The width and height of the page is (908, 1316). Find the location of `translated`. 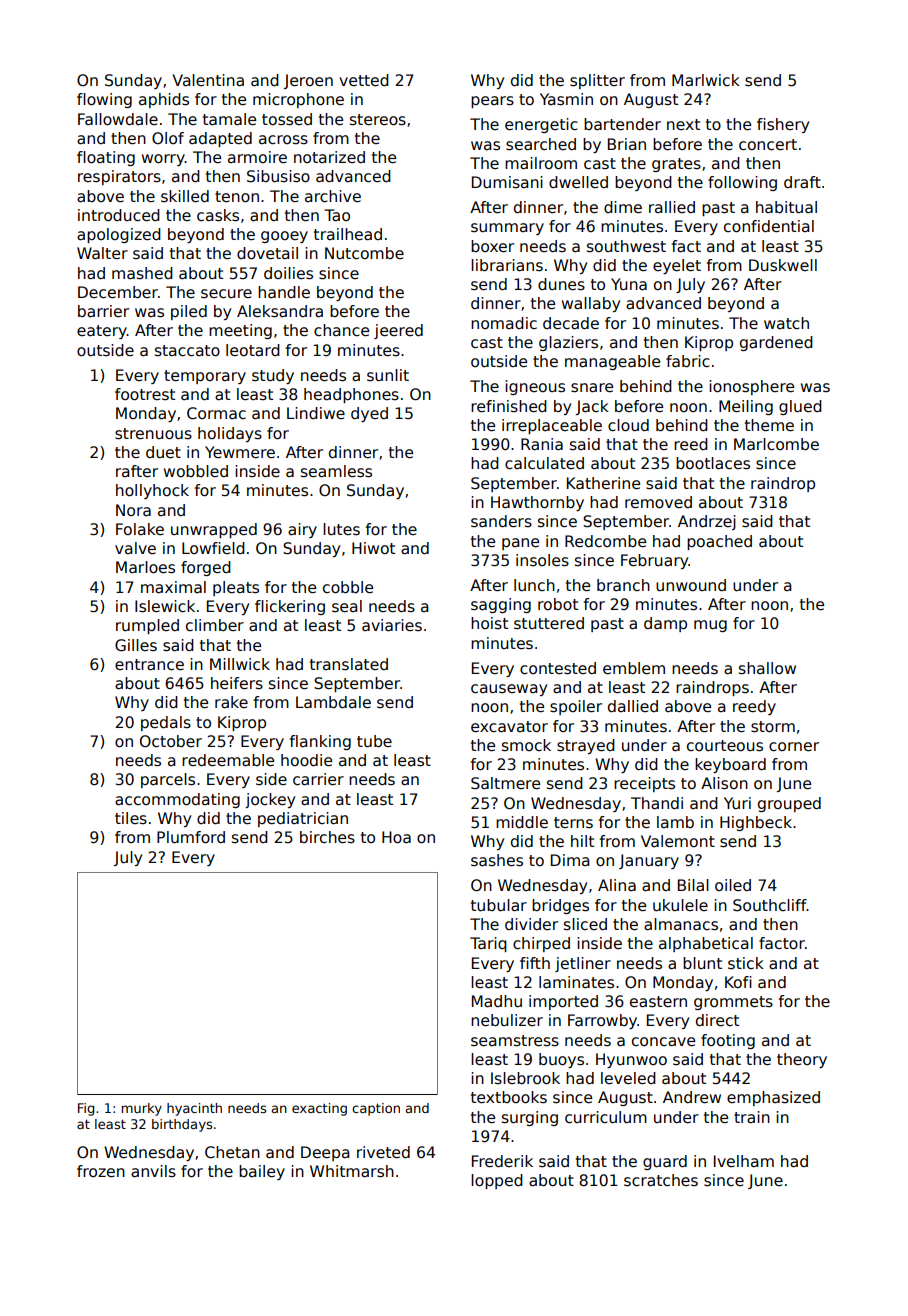

translated is located at coordinates (349, 664).
